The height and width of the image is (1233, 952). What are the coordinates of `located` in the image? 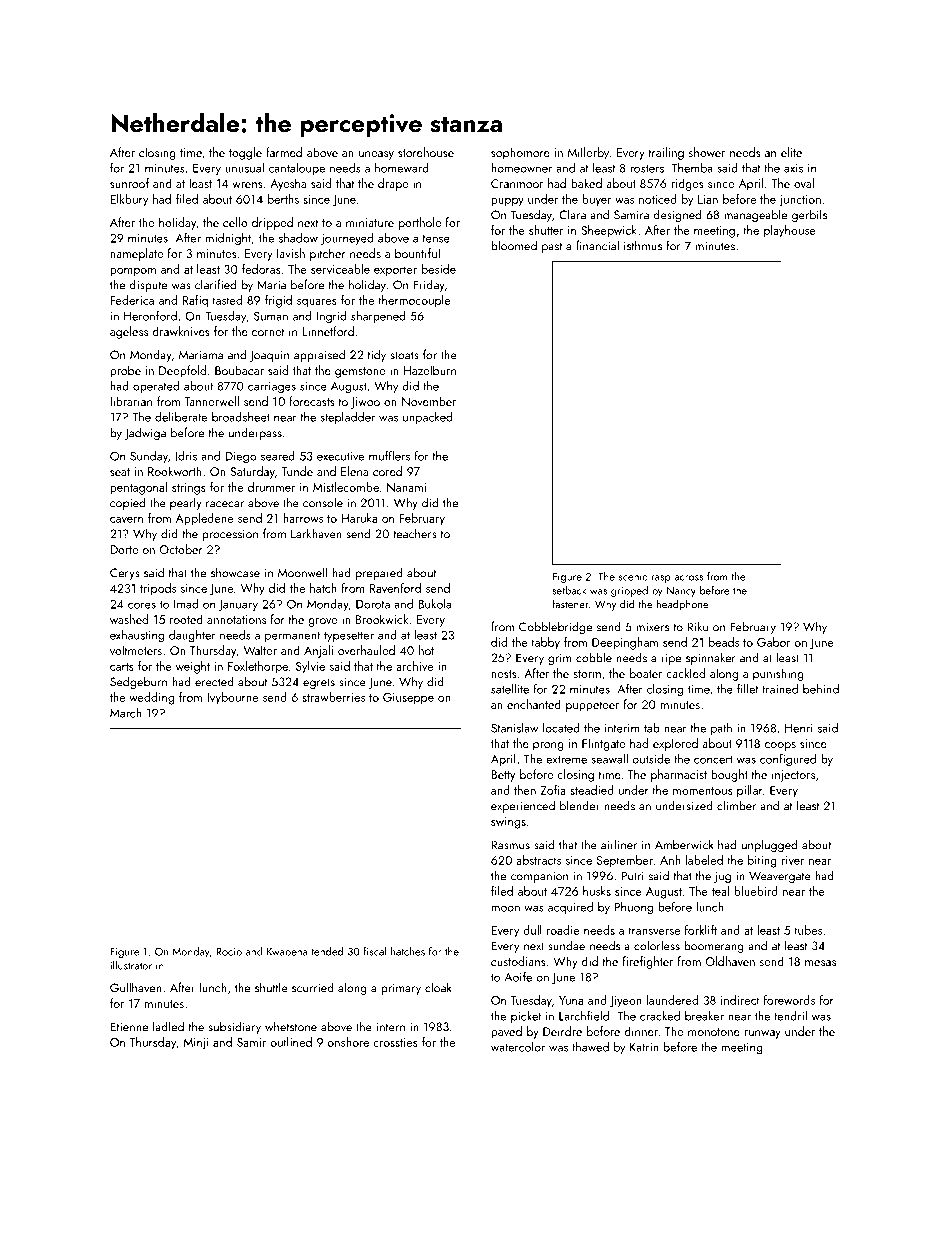 It's located at (561, 728).
